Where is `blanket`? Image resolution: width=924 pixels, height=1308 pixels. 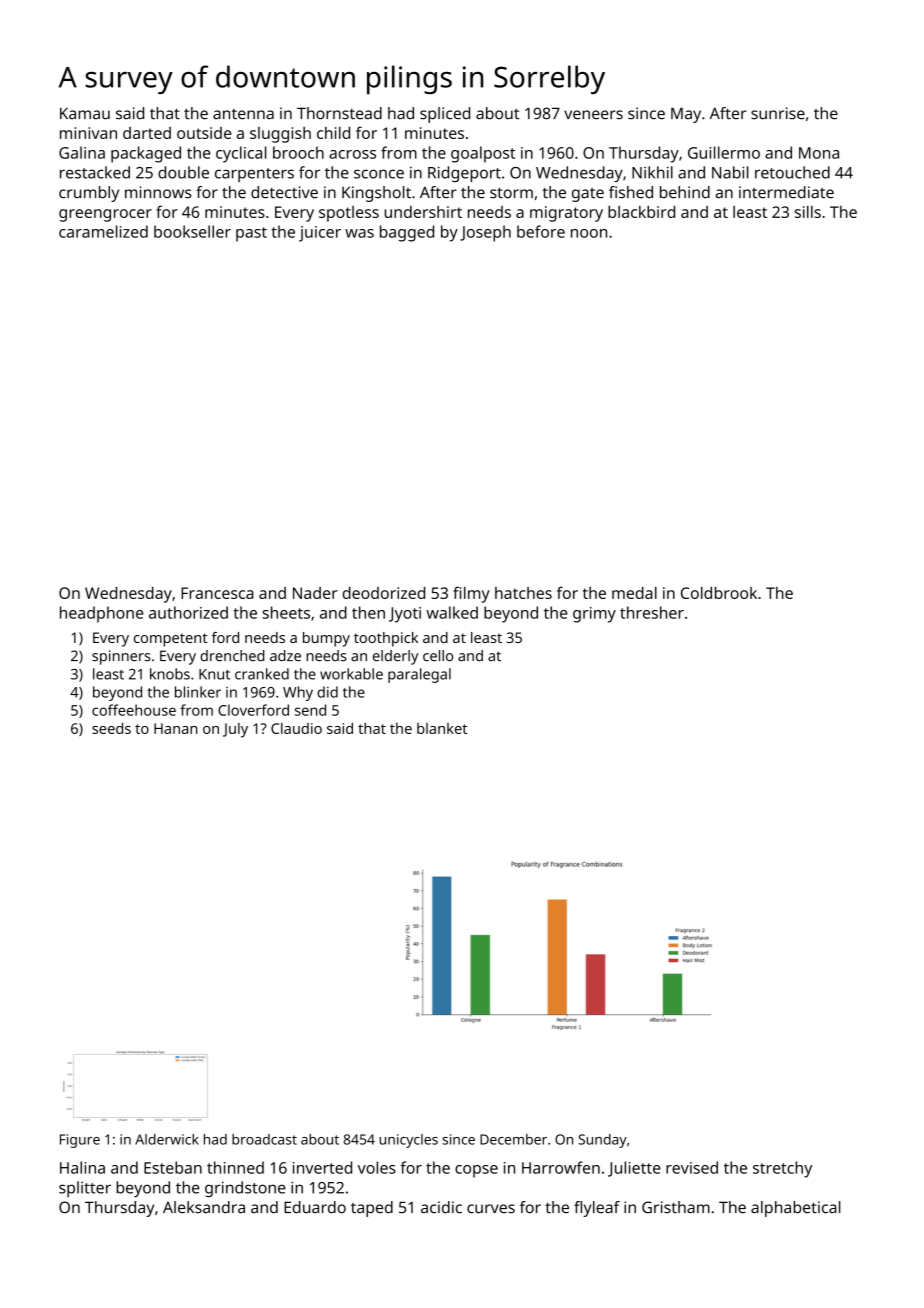
blanket is located at coordinates (442, 728).
